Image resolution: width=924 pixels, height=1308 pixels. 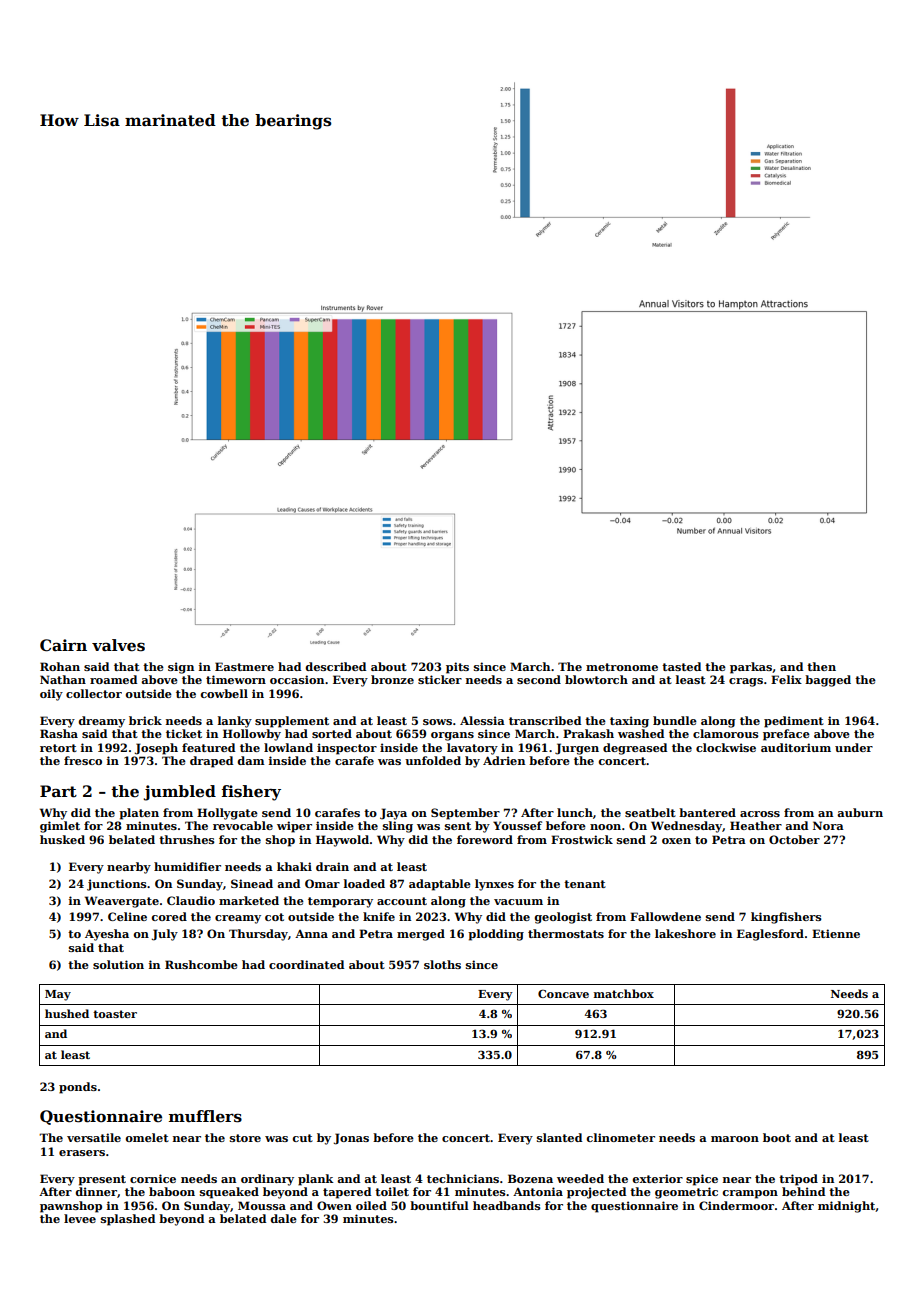 I want to click on lakeshore, so click(x=685, y=933).
